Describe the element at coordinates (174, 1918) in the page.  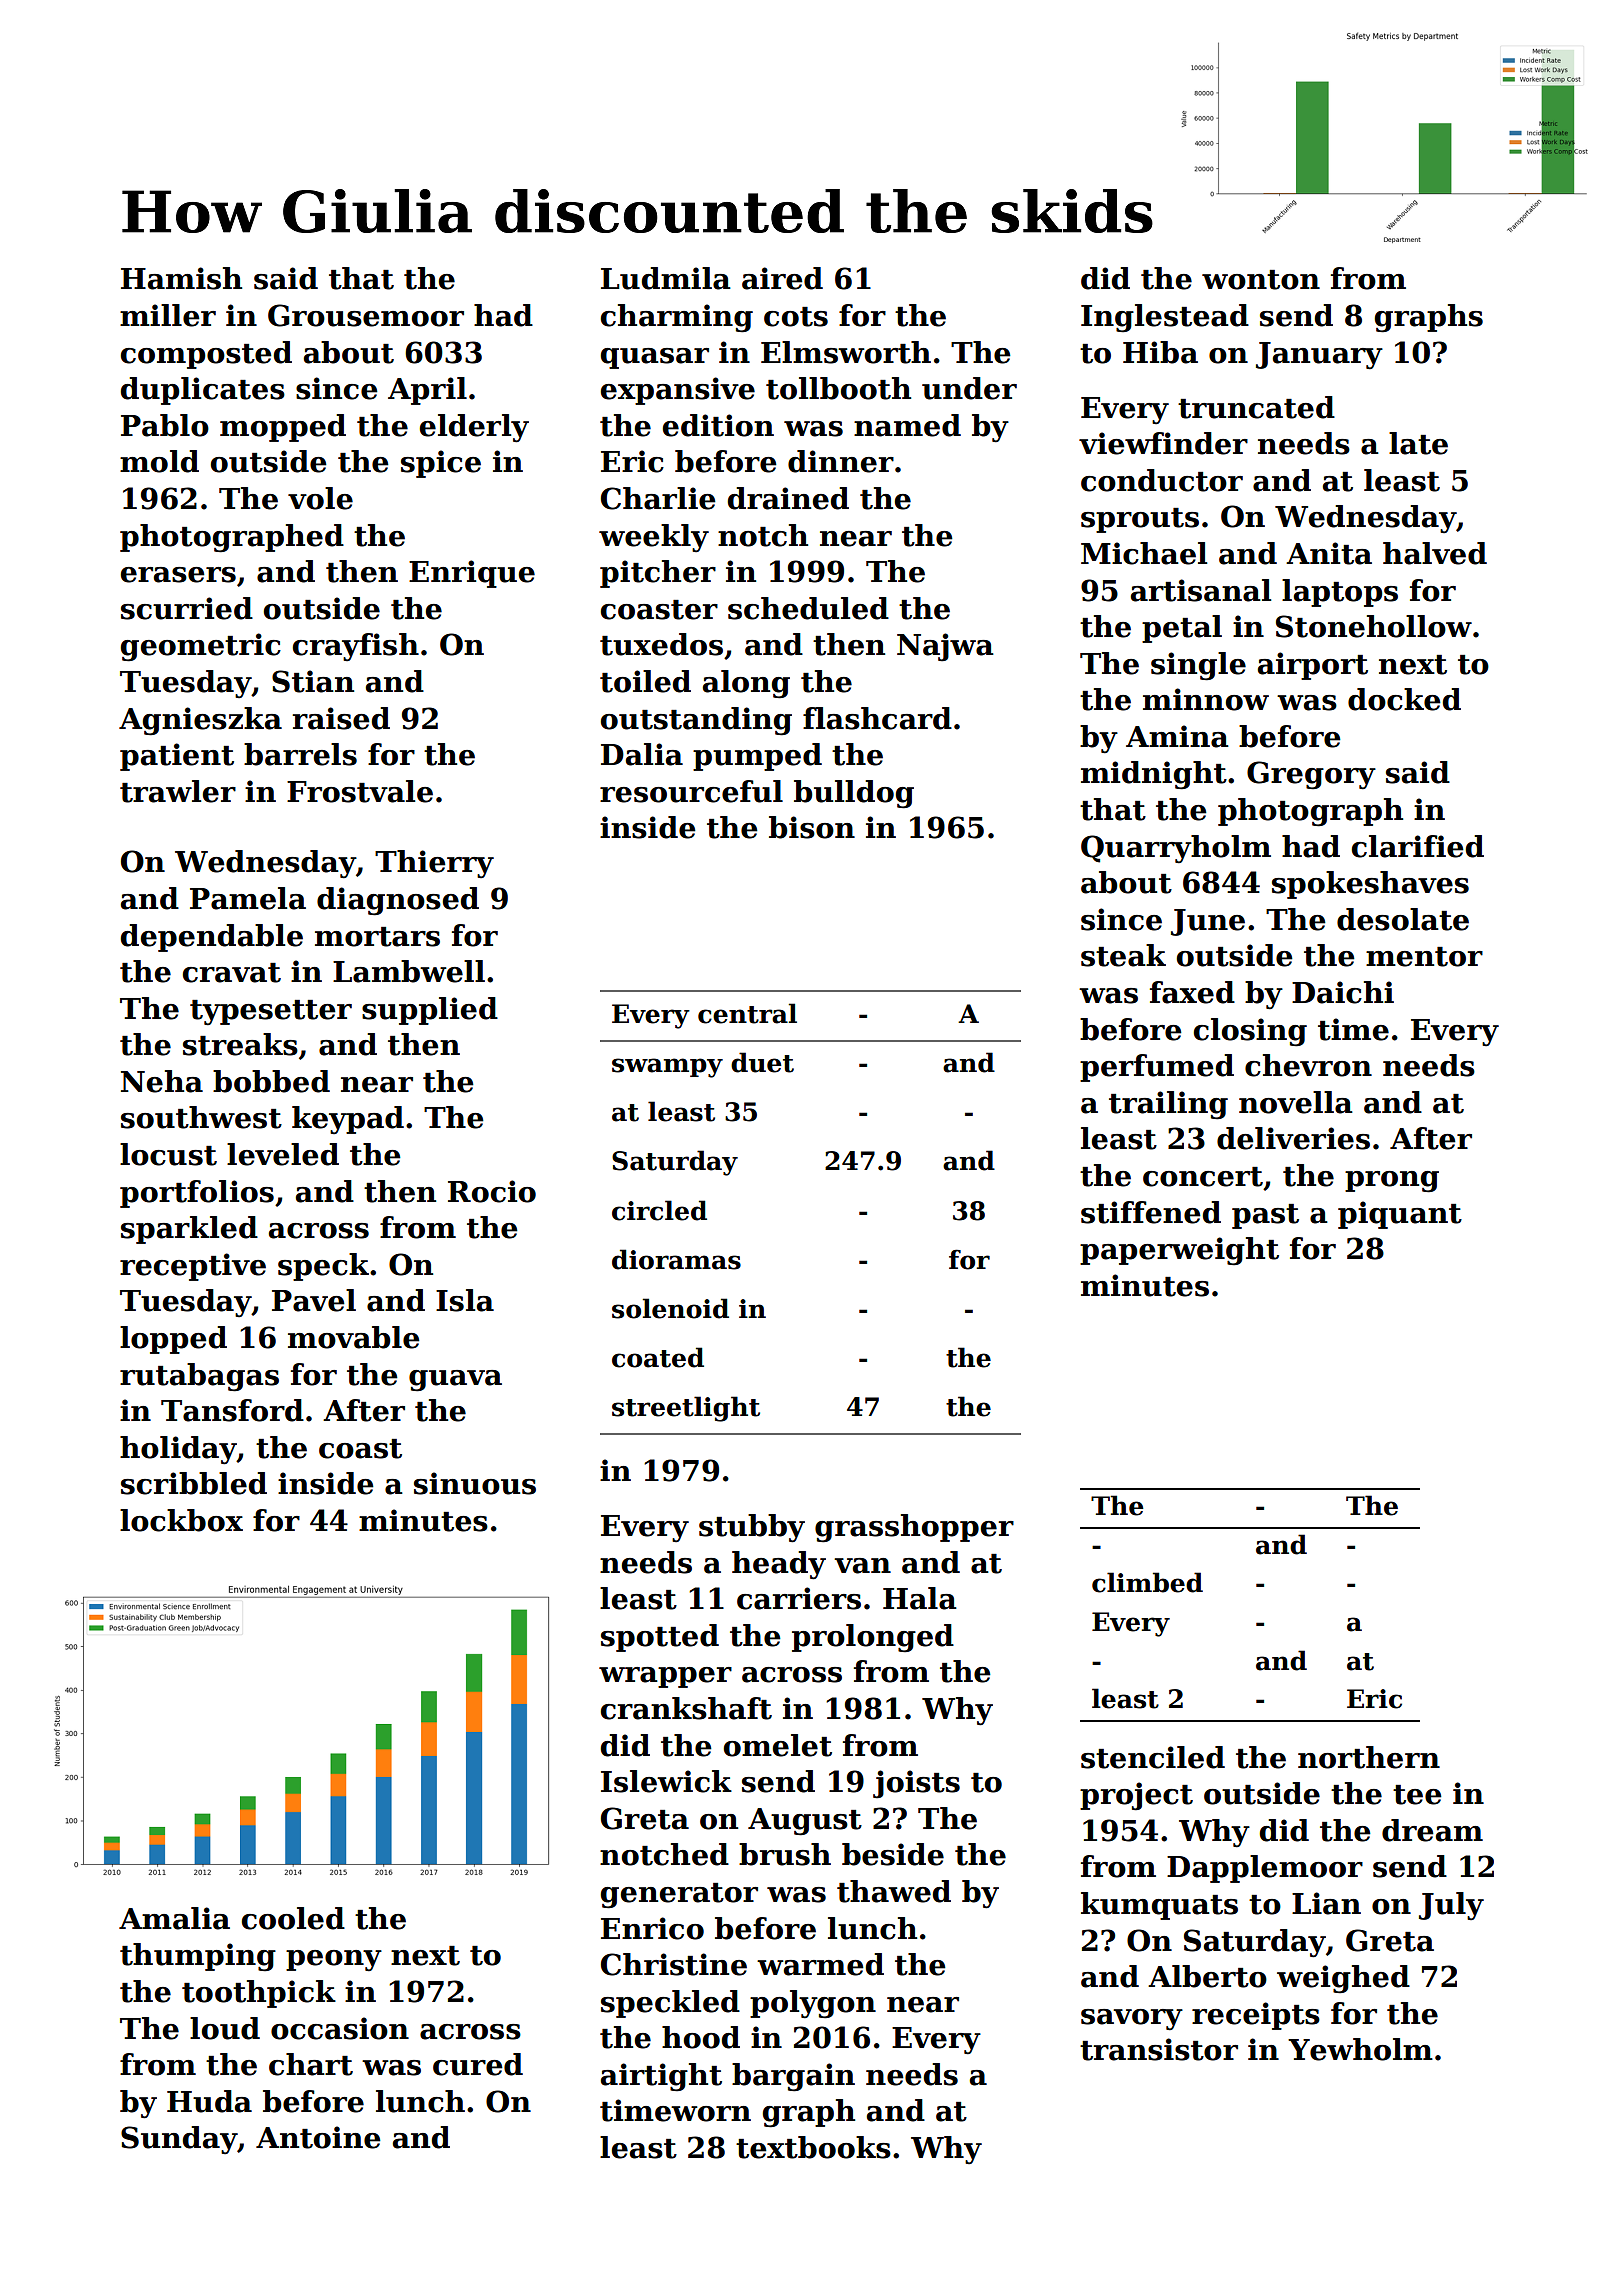
I see `Amalia` at that location.
